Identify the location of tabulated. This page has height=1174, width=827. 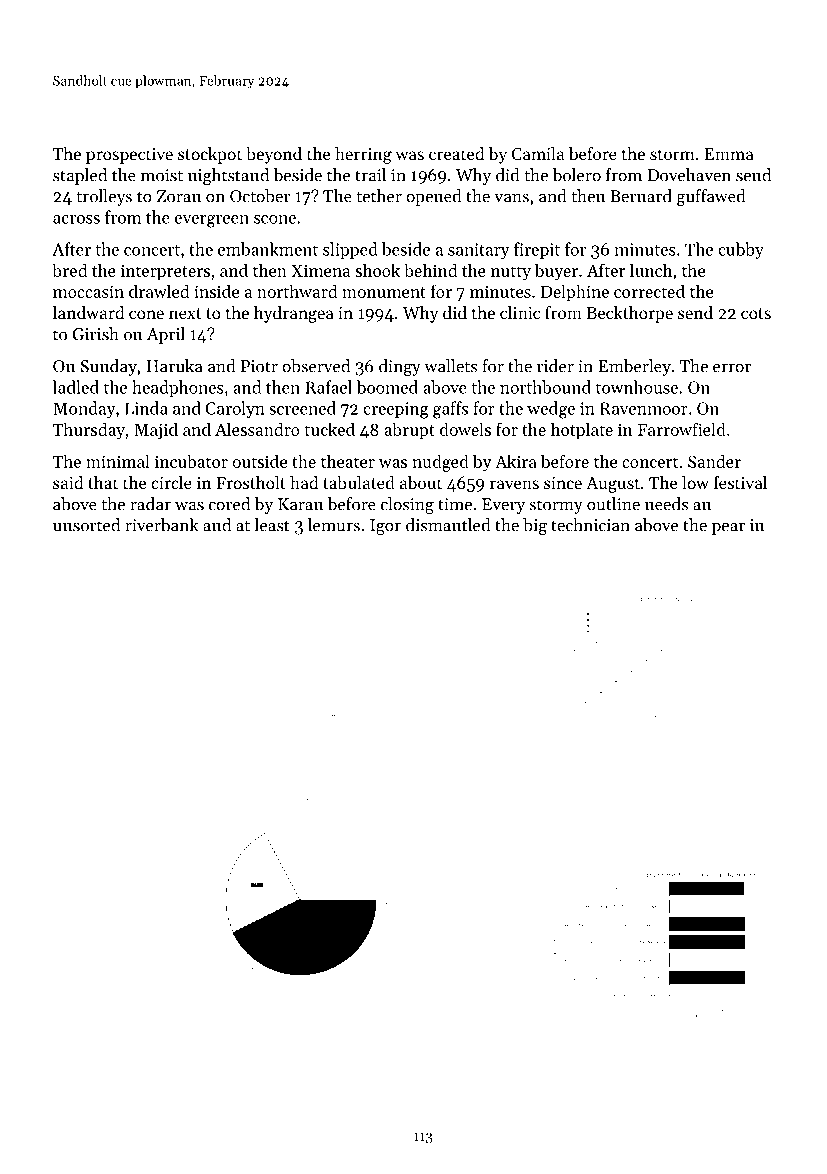
(359, 482).
